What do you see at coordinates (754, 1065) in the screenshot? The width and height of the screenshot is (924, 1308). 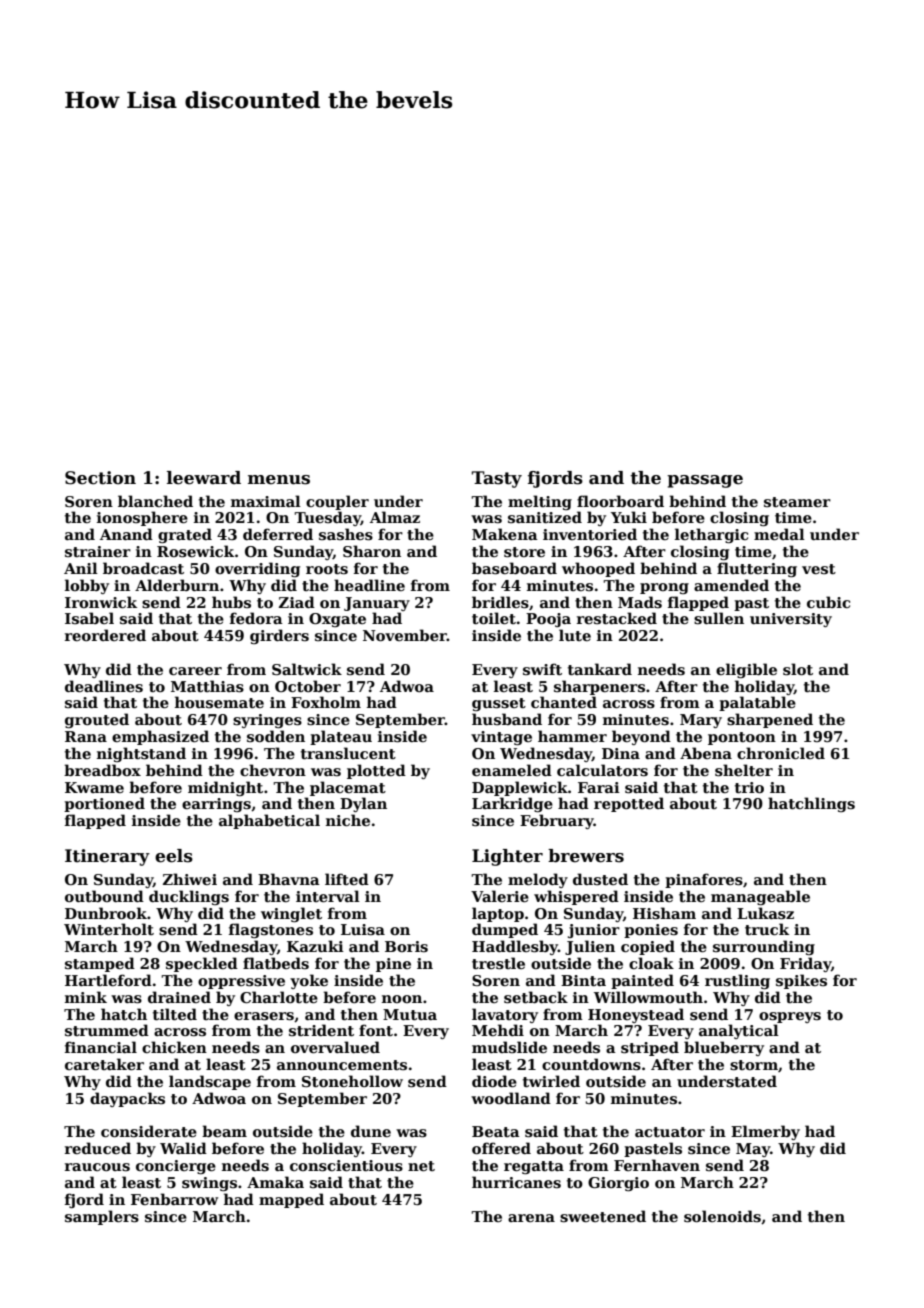 I see `storm` at bounding box center [754, 1065].
